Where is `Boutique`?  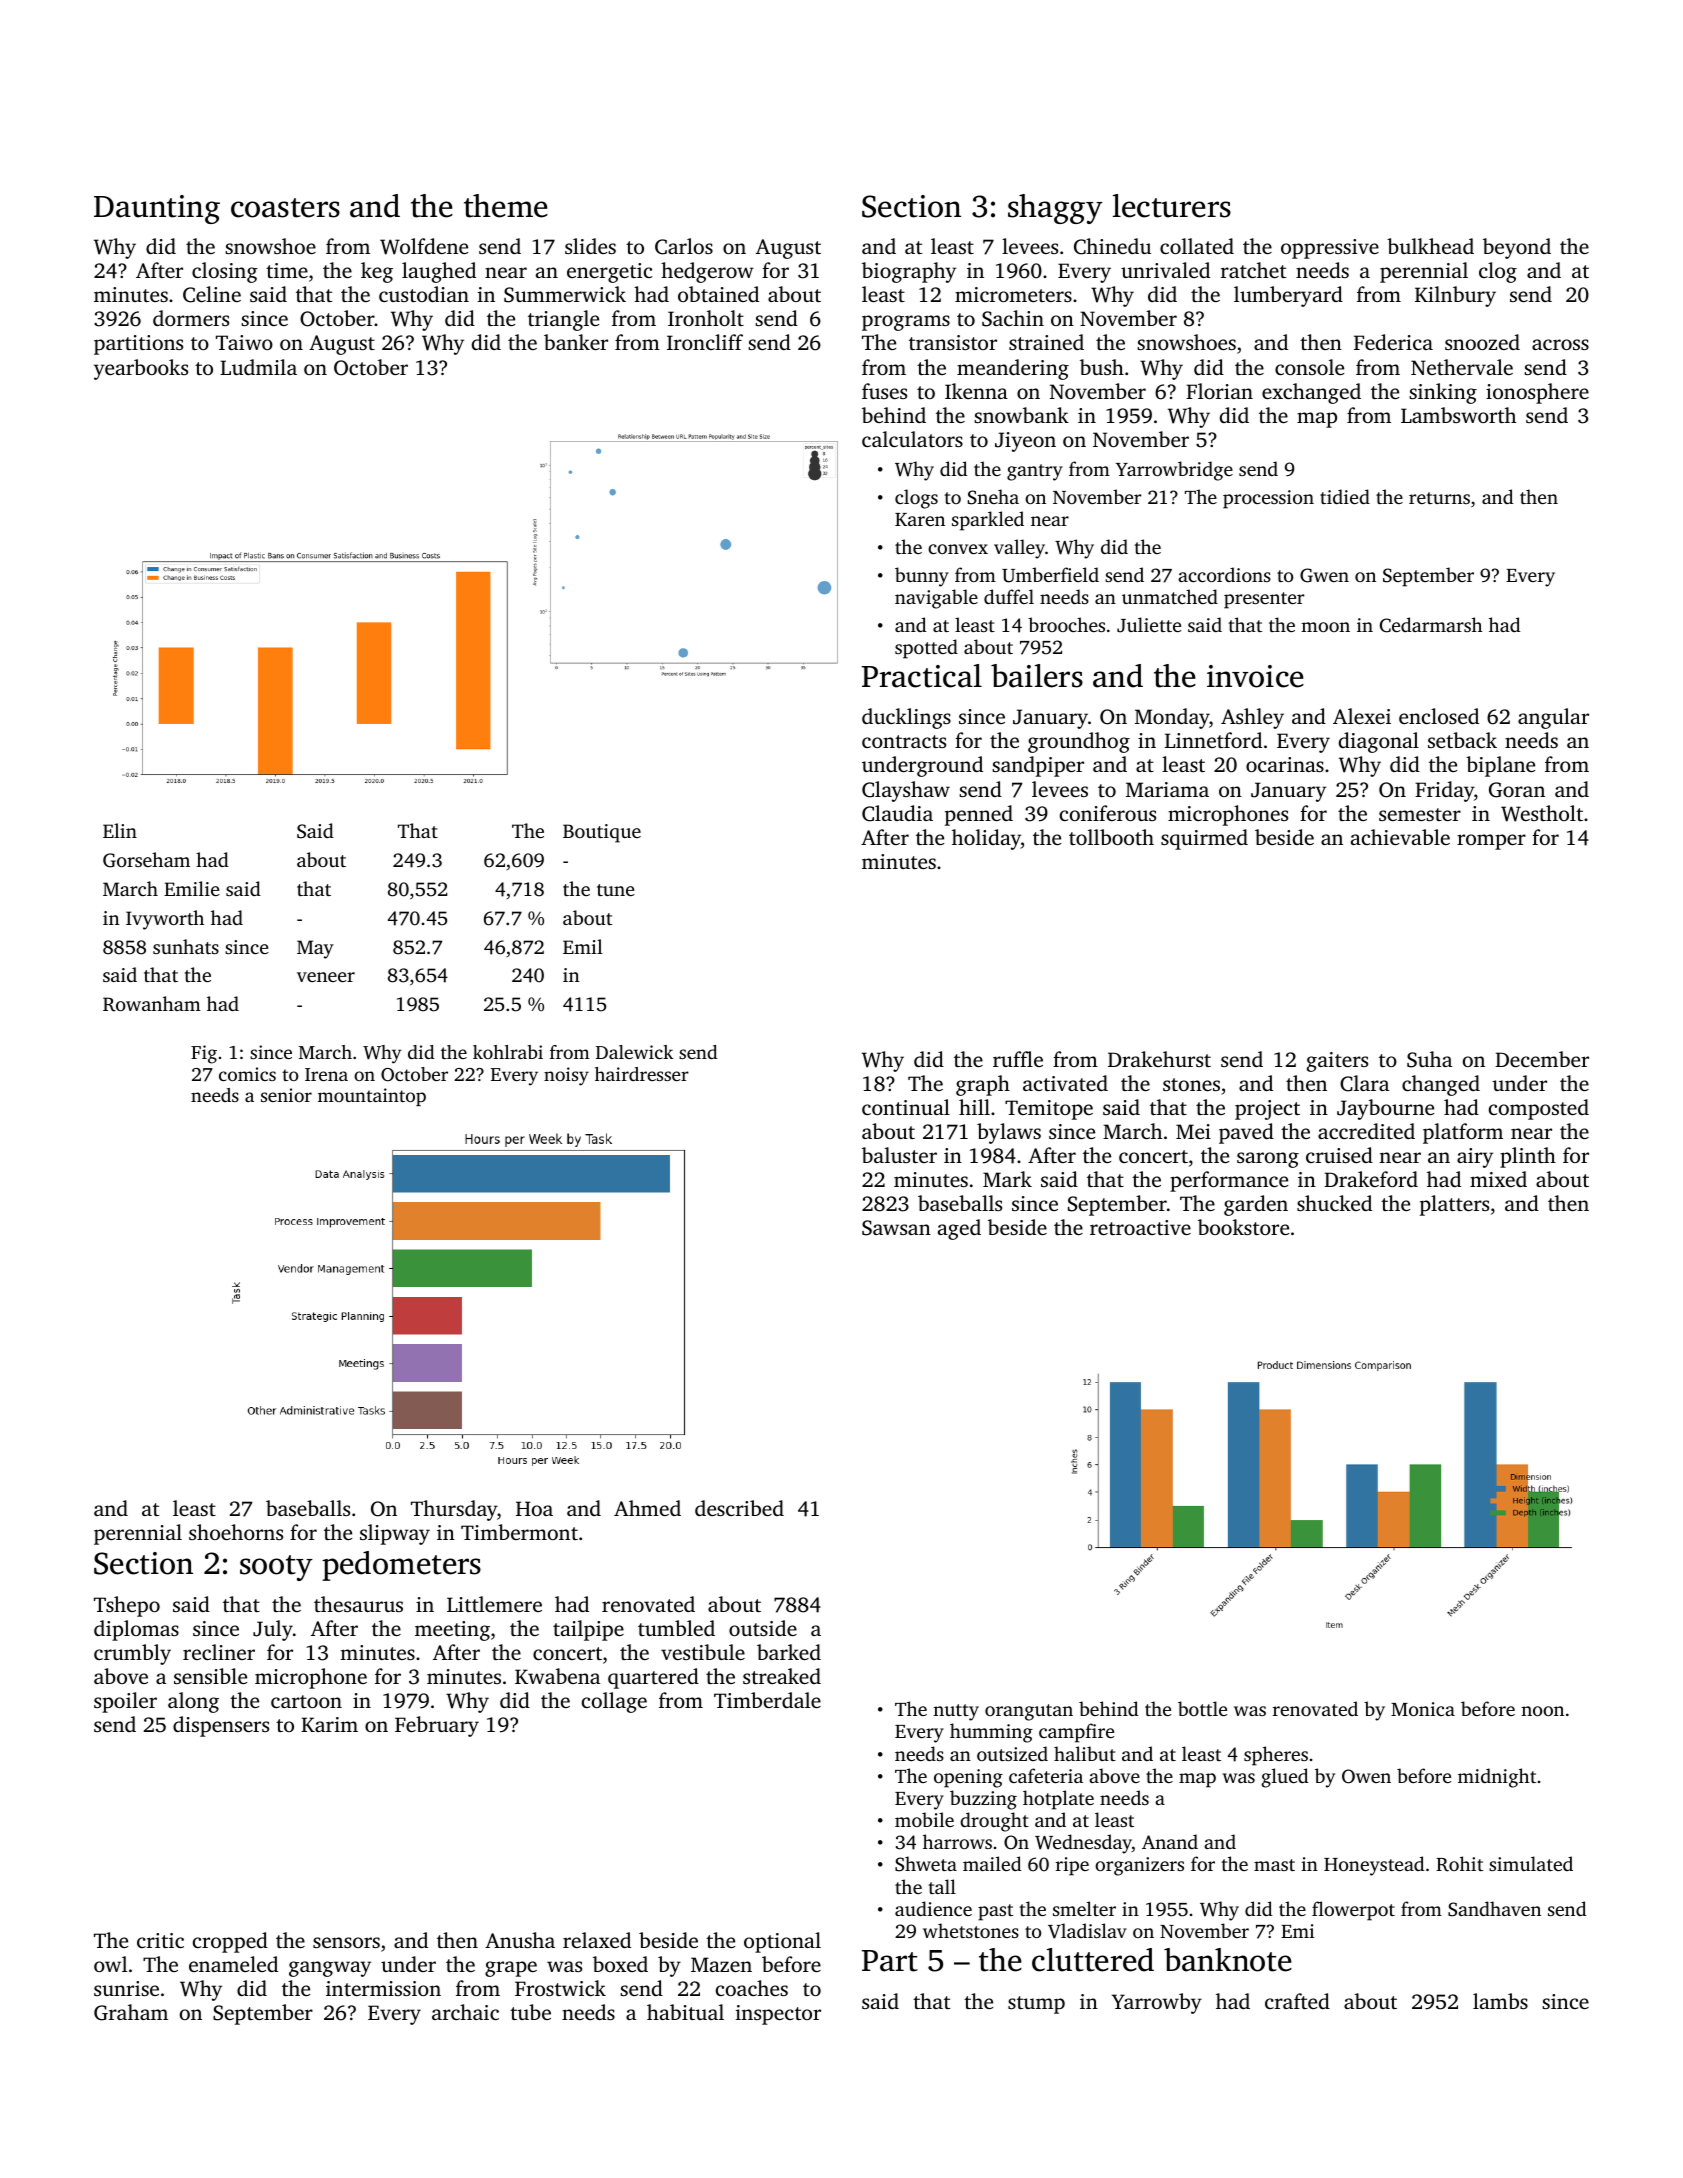 Boutique is located at coordinates (602, 833).
